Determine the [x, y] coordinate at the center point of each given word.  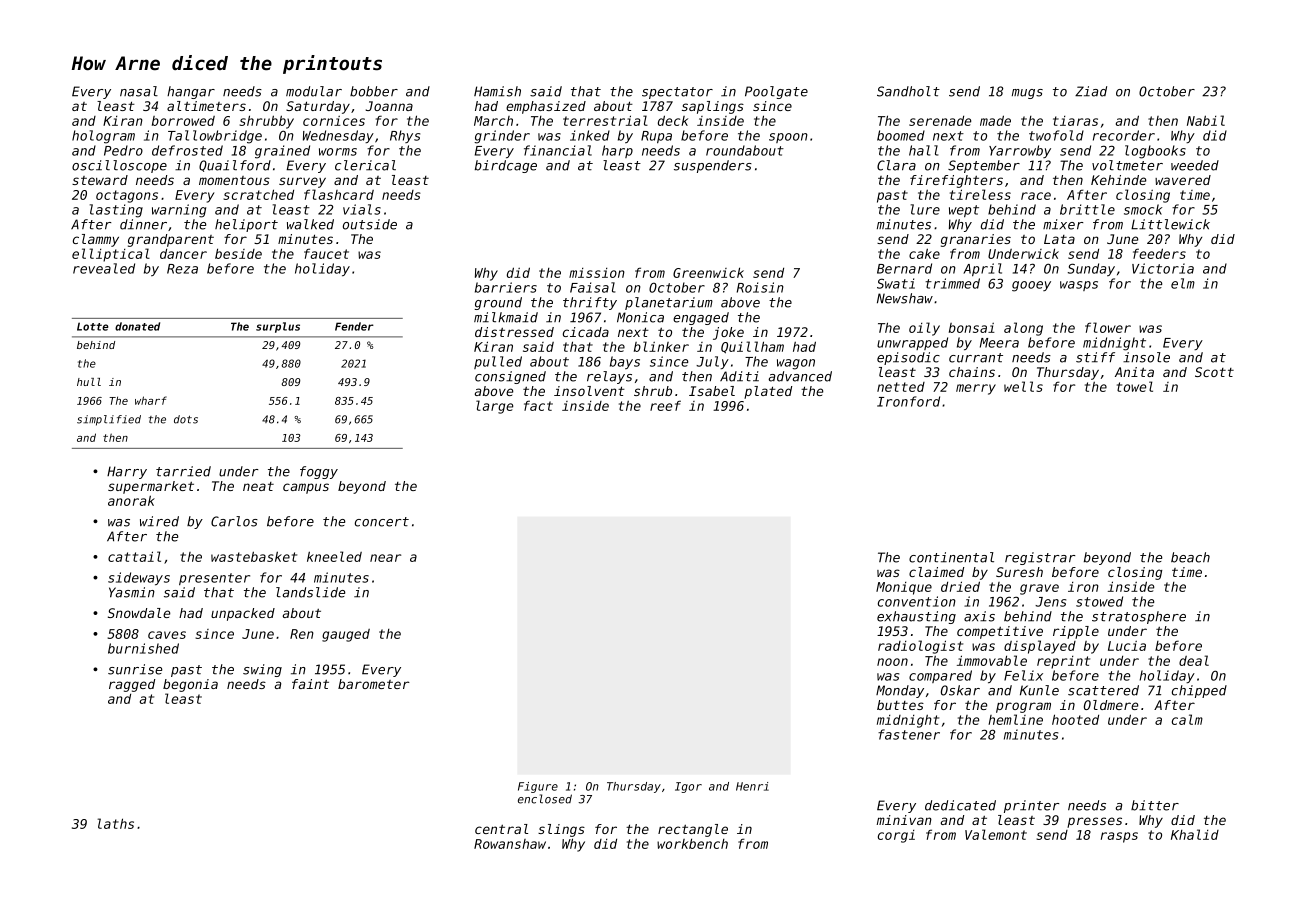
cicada [586, 332]
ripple [1076, 632]
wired [159, 521]
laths [115, 823]
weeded [1195, 165]
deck [673, 120]
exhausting [916, 617]
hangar [191, 92]
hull [89, 382]
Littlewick [1170, 224]
